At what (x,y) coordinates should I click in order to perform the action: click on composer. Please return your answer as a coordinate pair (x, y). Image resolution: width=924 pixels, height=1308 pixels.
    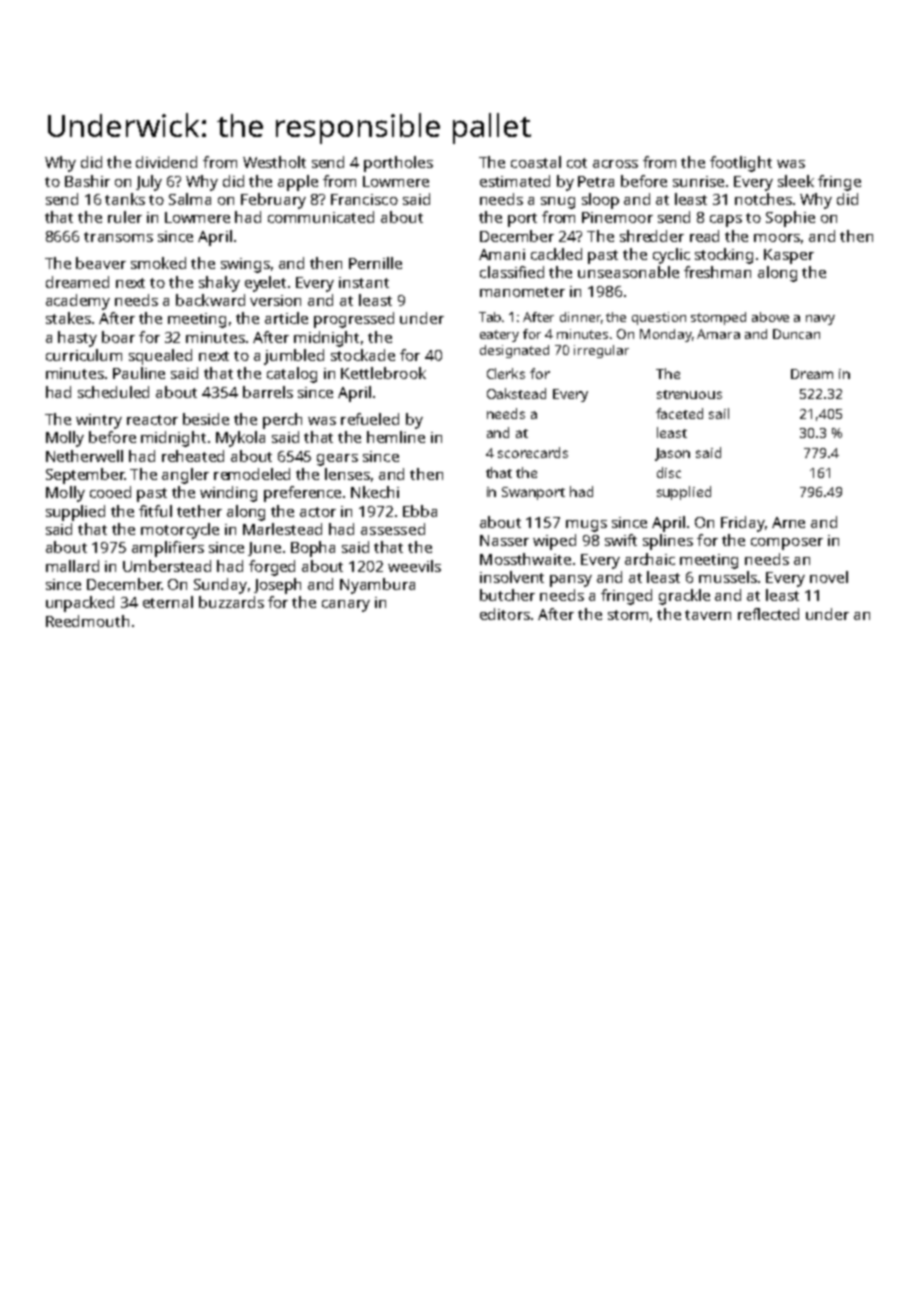
    Looking at the image, I should click on (787, 544).
